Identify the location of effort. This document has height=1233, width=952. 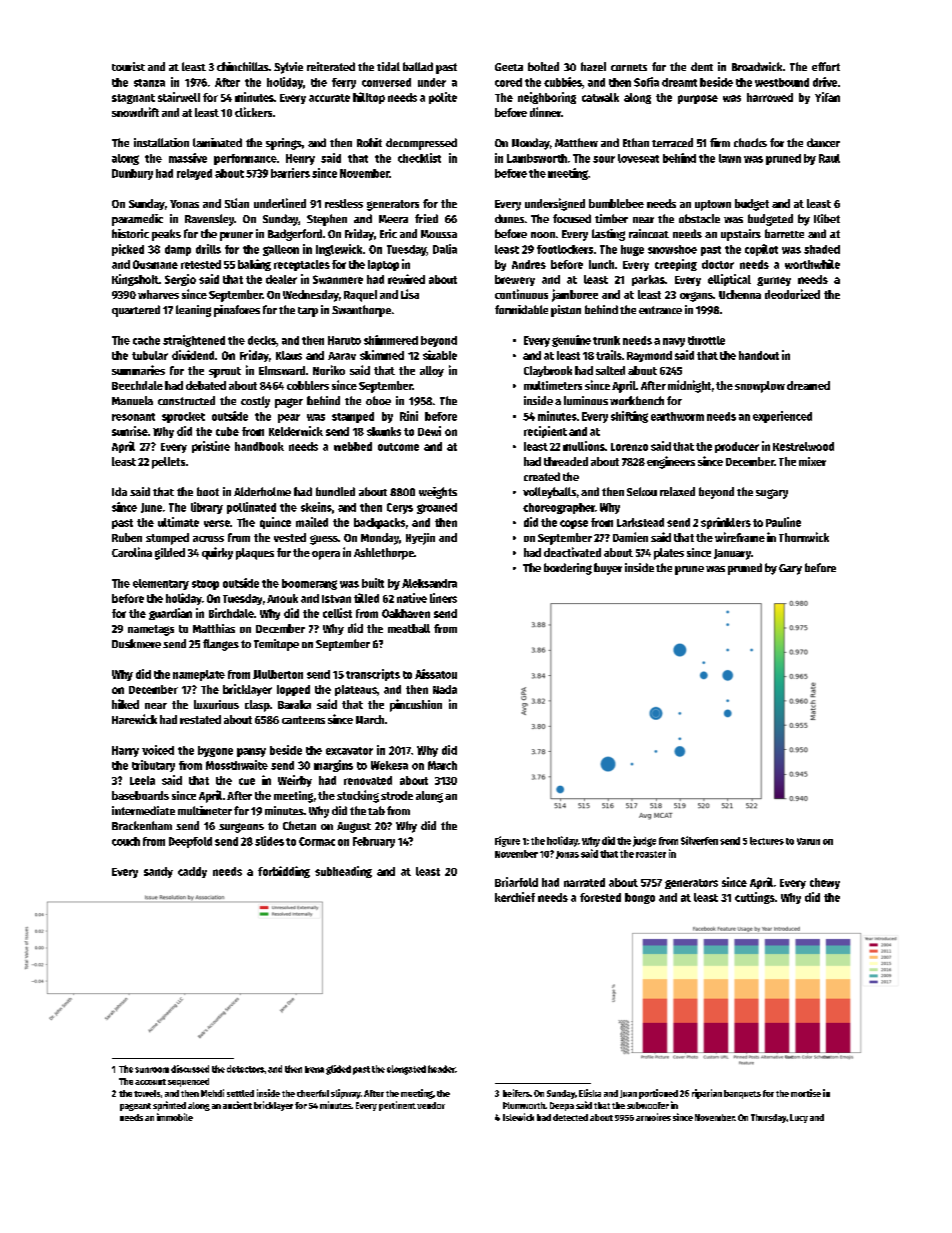
(826, 66).
